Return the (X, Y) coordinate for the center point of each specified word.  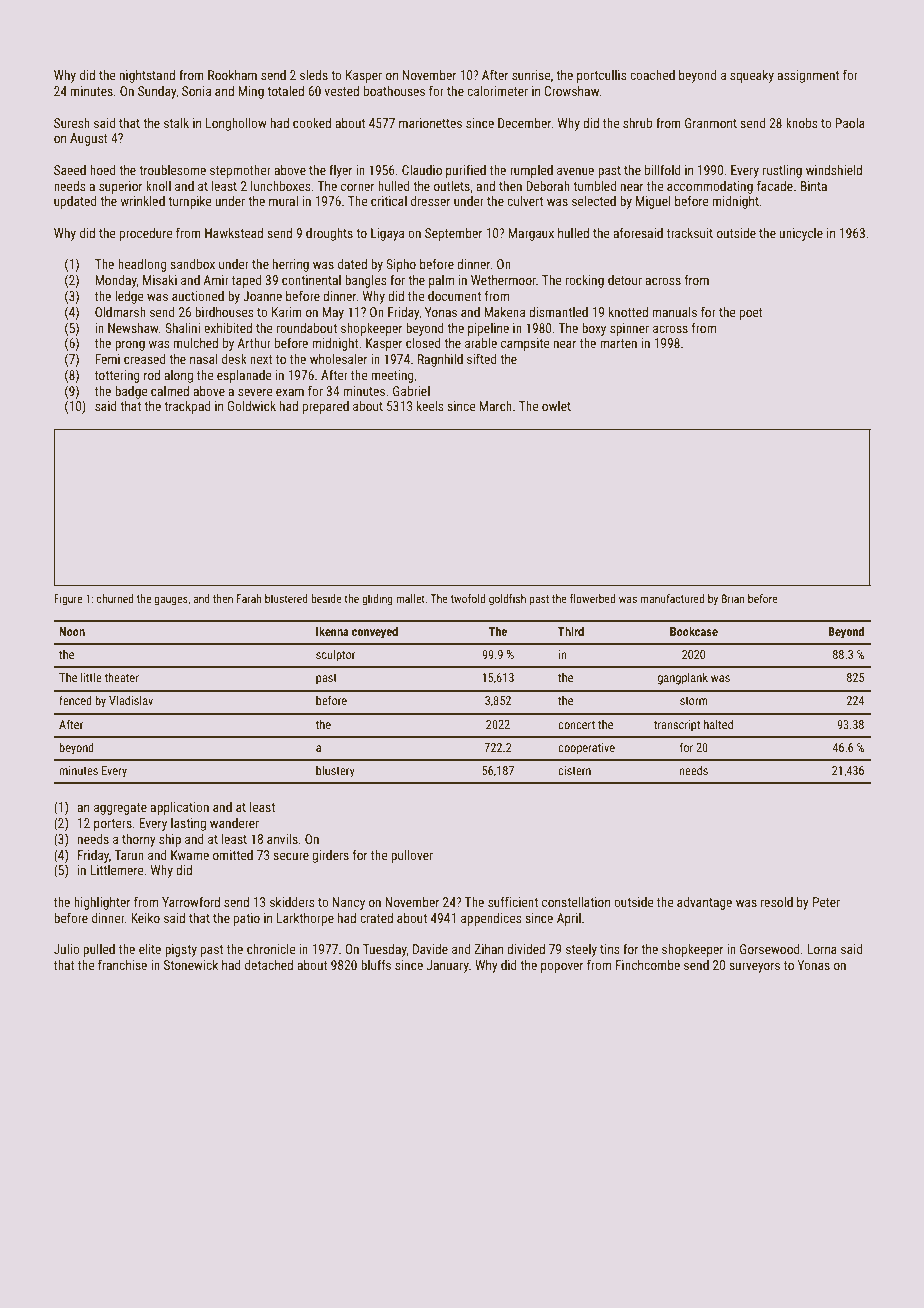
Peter (826, 902)
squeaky (752, 76)
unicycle (801, 234)
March (495, 406)
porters (113, 825)
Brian (733, 598)
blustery (335, 772)
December (525, 123)
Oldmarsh (120, 312)
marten (618, 343)
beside (326, 598)
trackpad (187, 407)
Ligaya (387, 234)
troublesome (172, 170)
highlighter (102, 903)
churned (115, 598)
